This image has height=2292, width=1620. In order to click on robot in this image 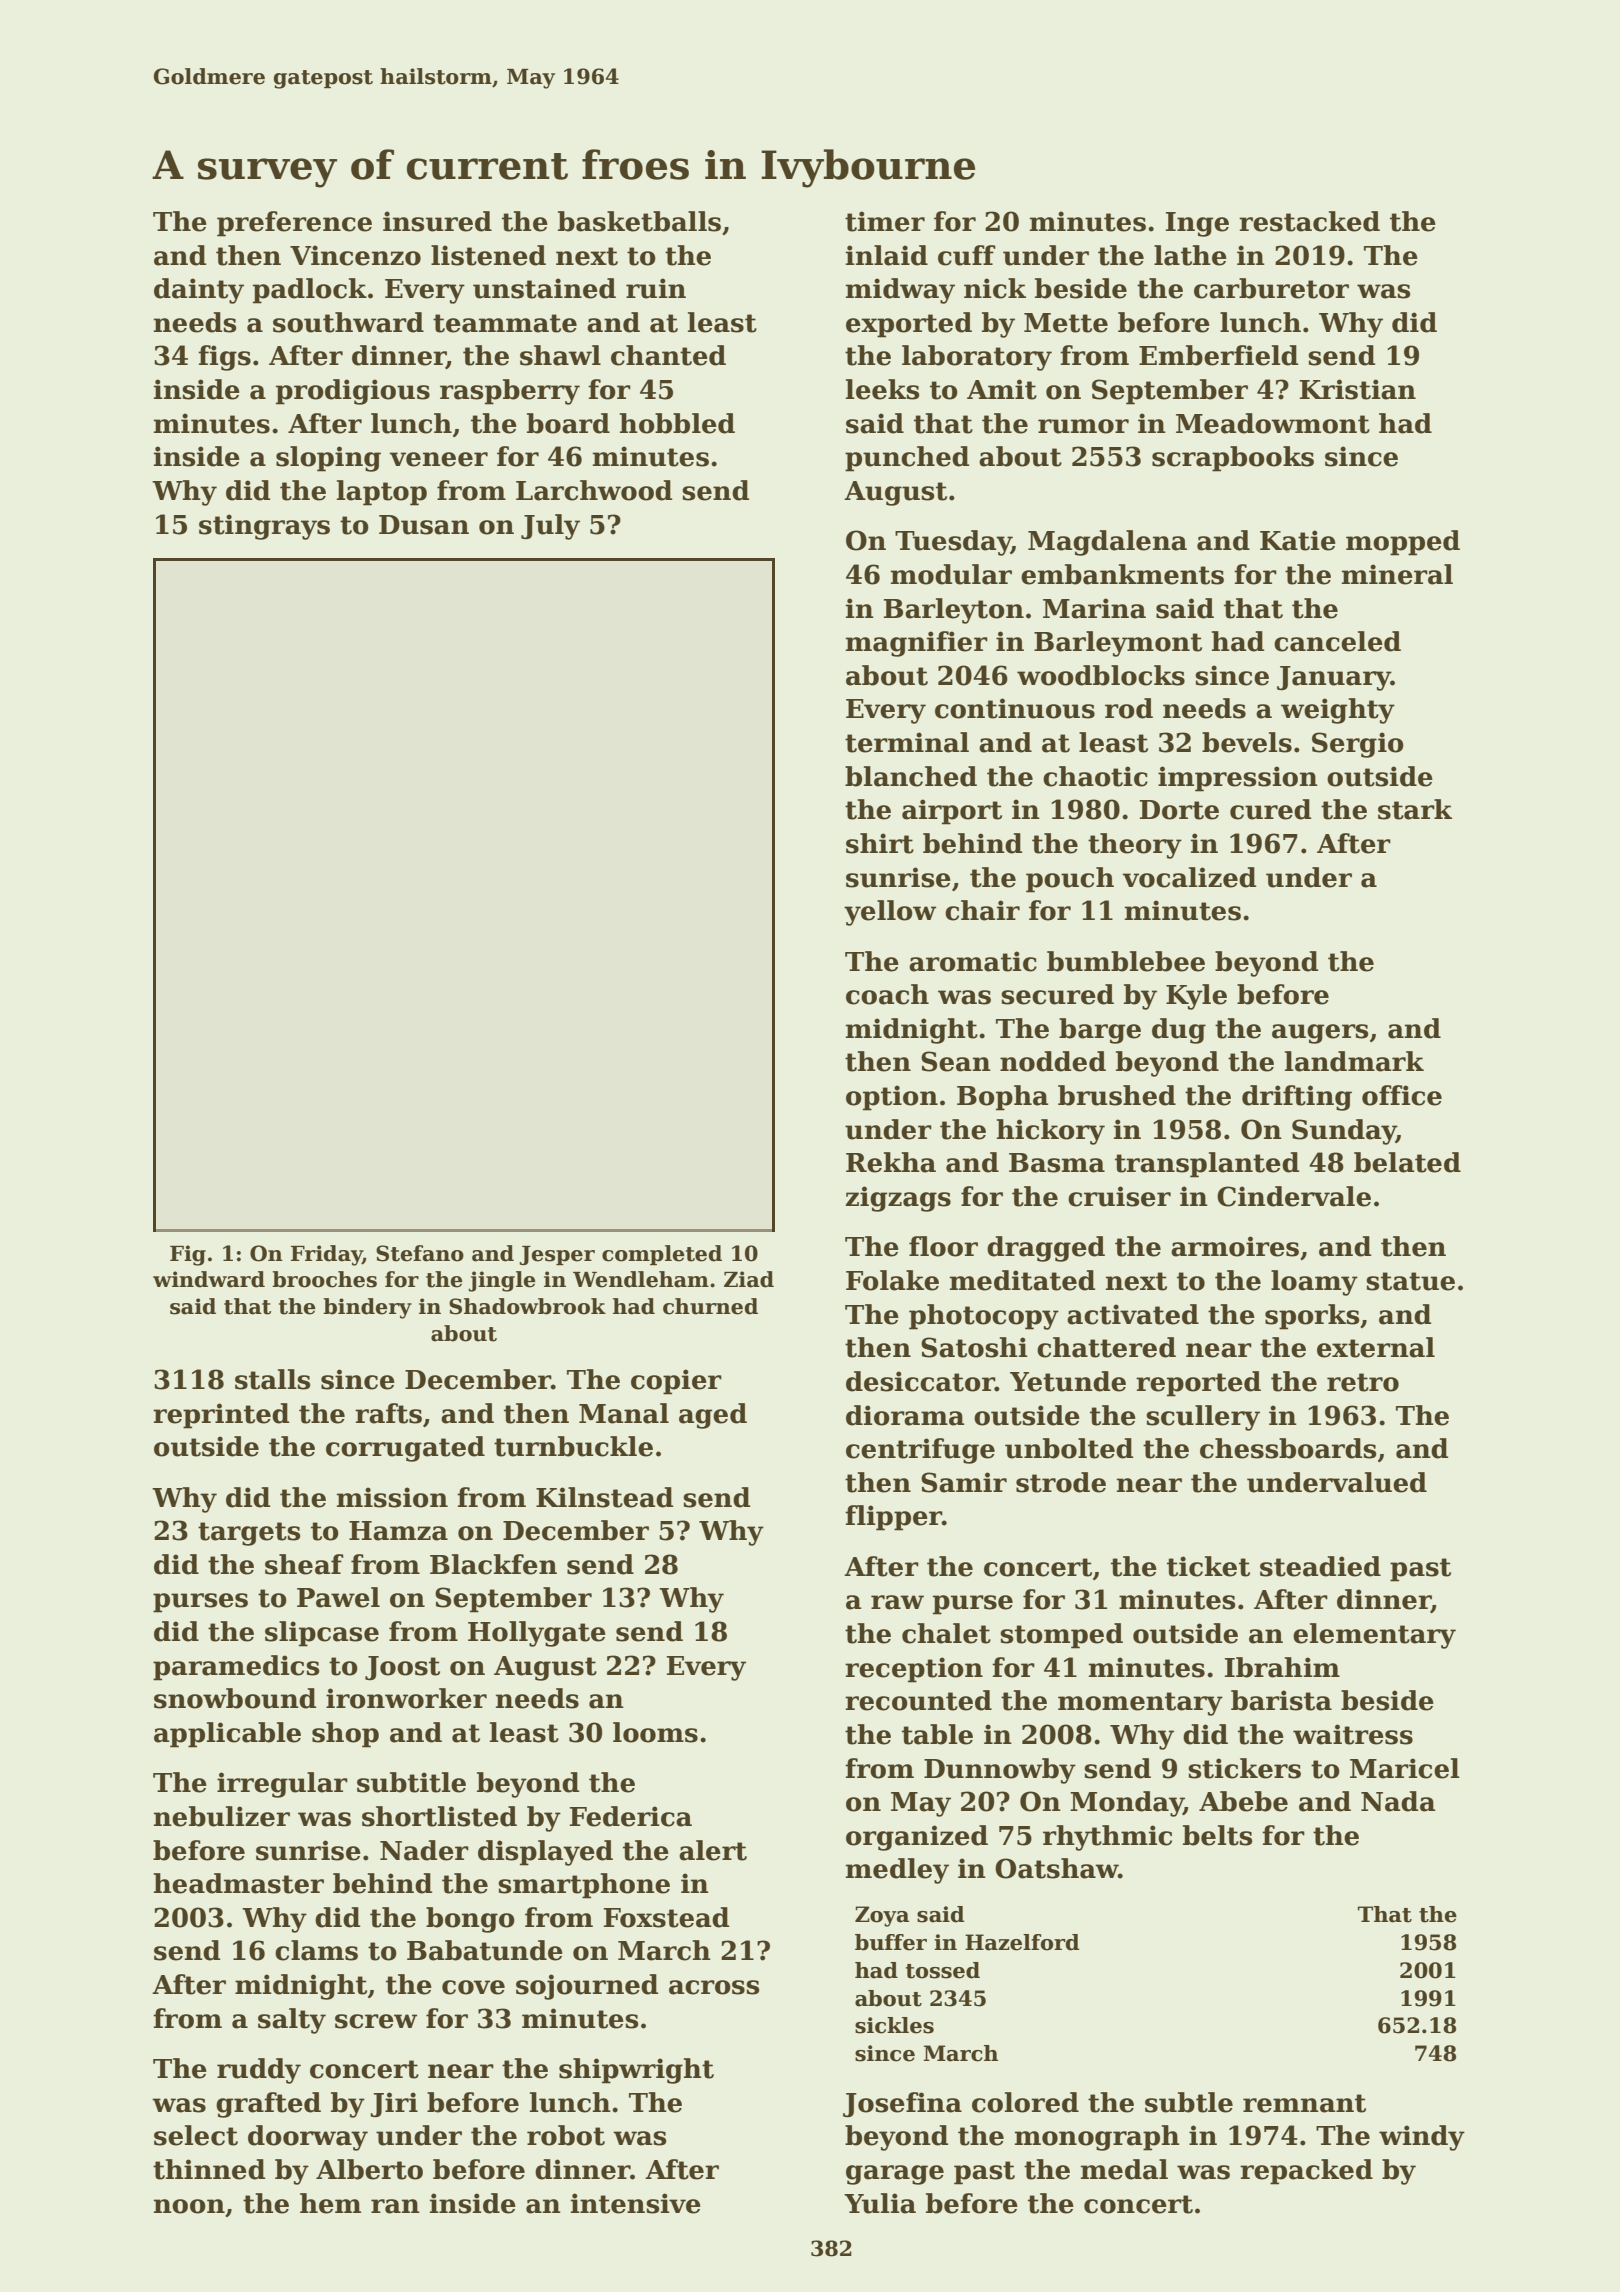, I will do `click(566, 2135)`.
